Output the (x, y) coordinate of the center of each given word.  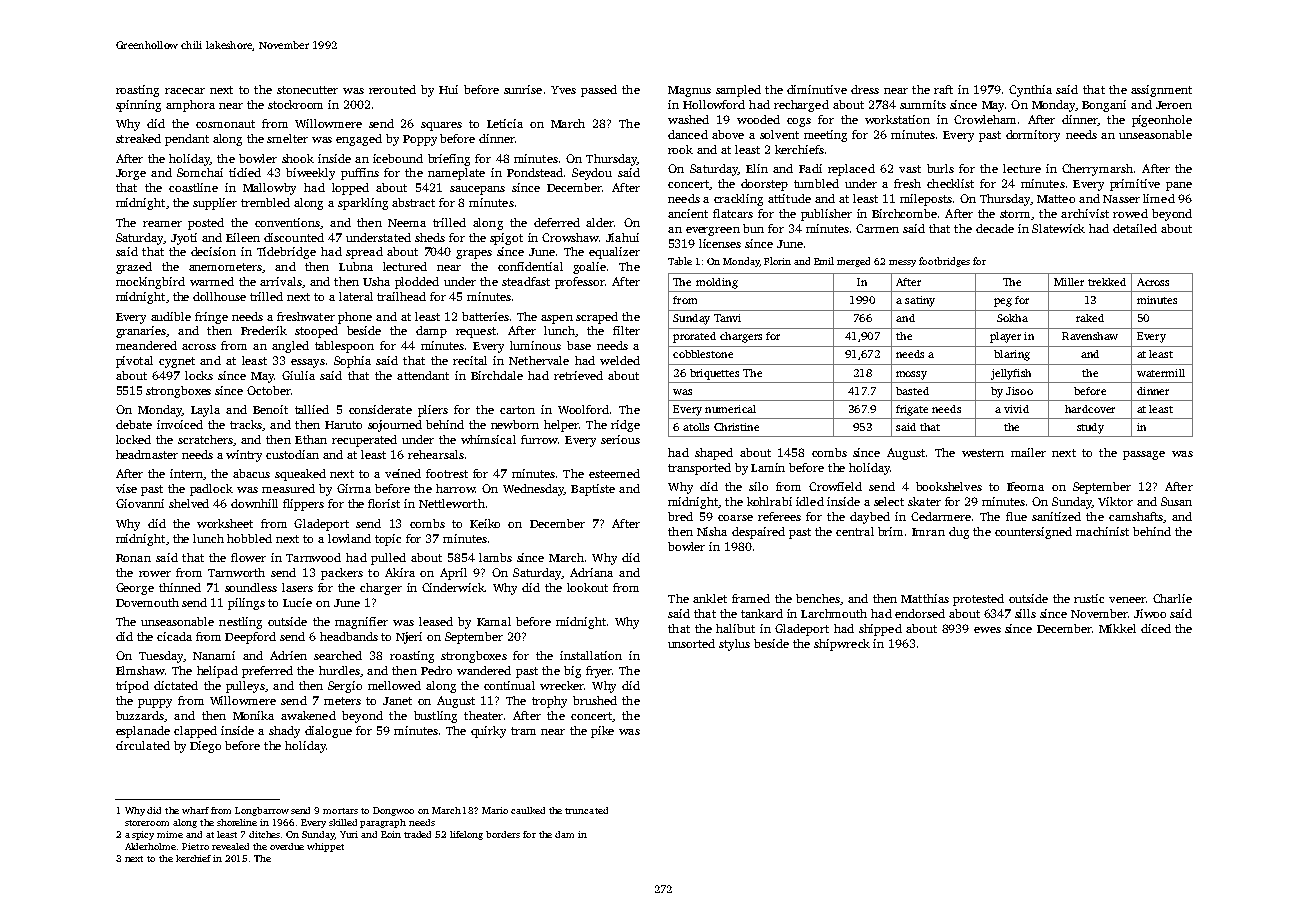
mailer (1028, 452)
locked (133, 439)
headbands (349, 636)
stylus (734, 645)
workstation (897, 119)
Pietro (195, 846)
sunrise (523, 89)
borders (503, 834)
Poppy (420, 140)
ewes (987, 630)
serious (620, 439)
